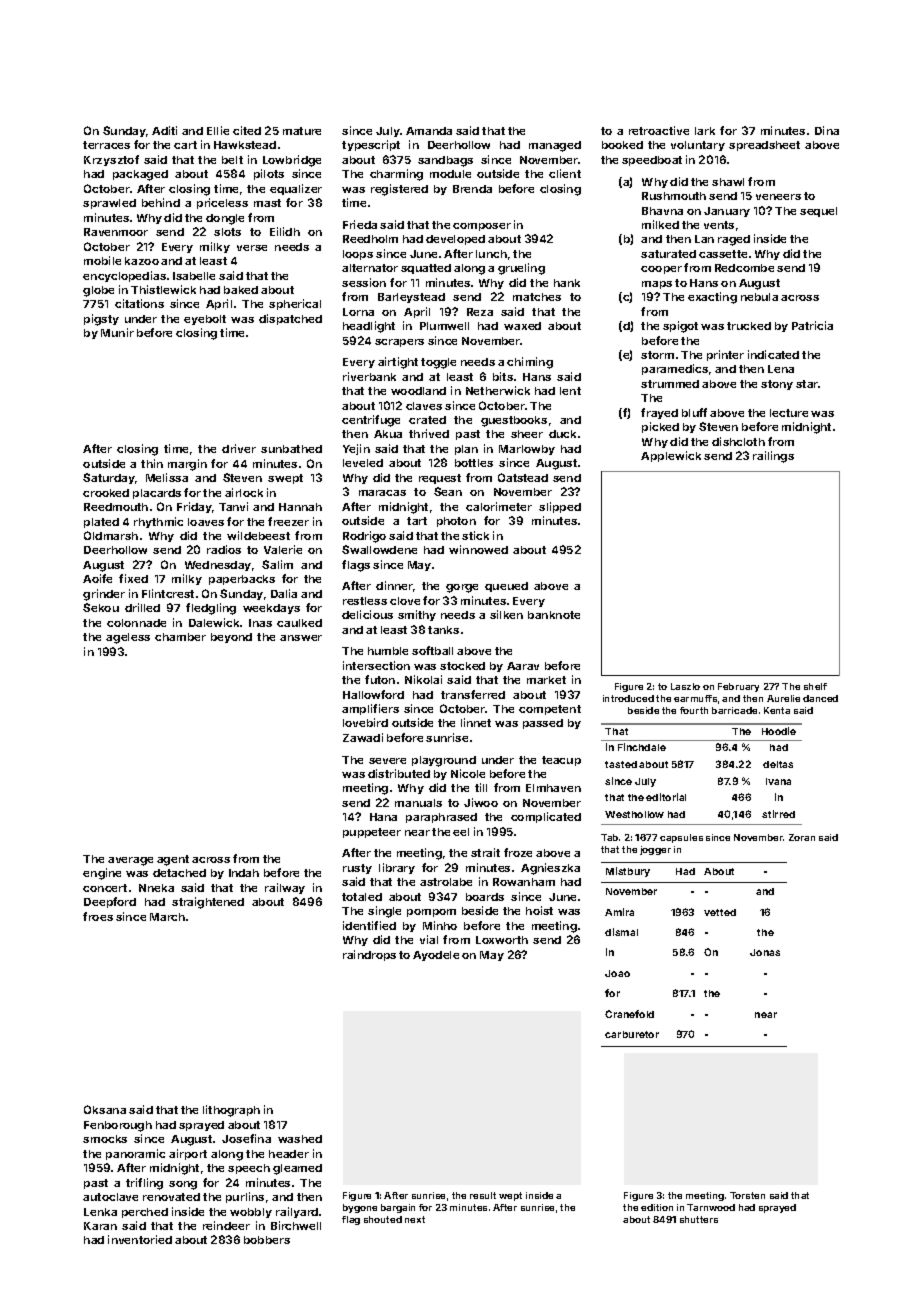 The width and height of the page is (924, 1308). Describe the element at coordinates (720, 912) in the page. I see `vetted` at that location.
